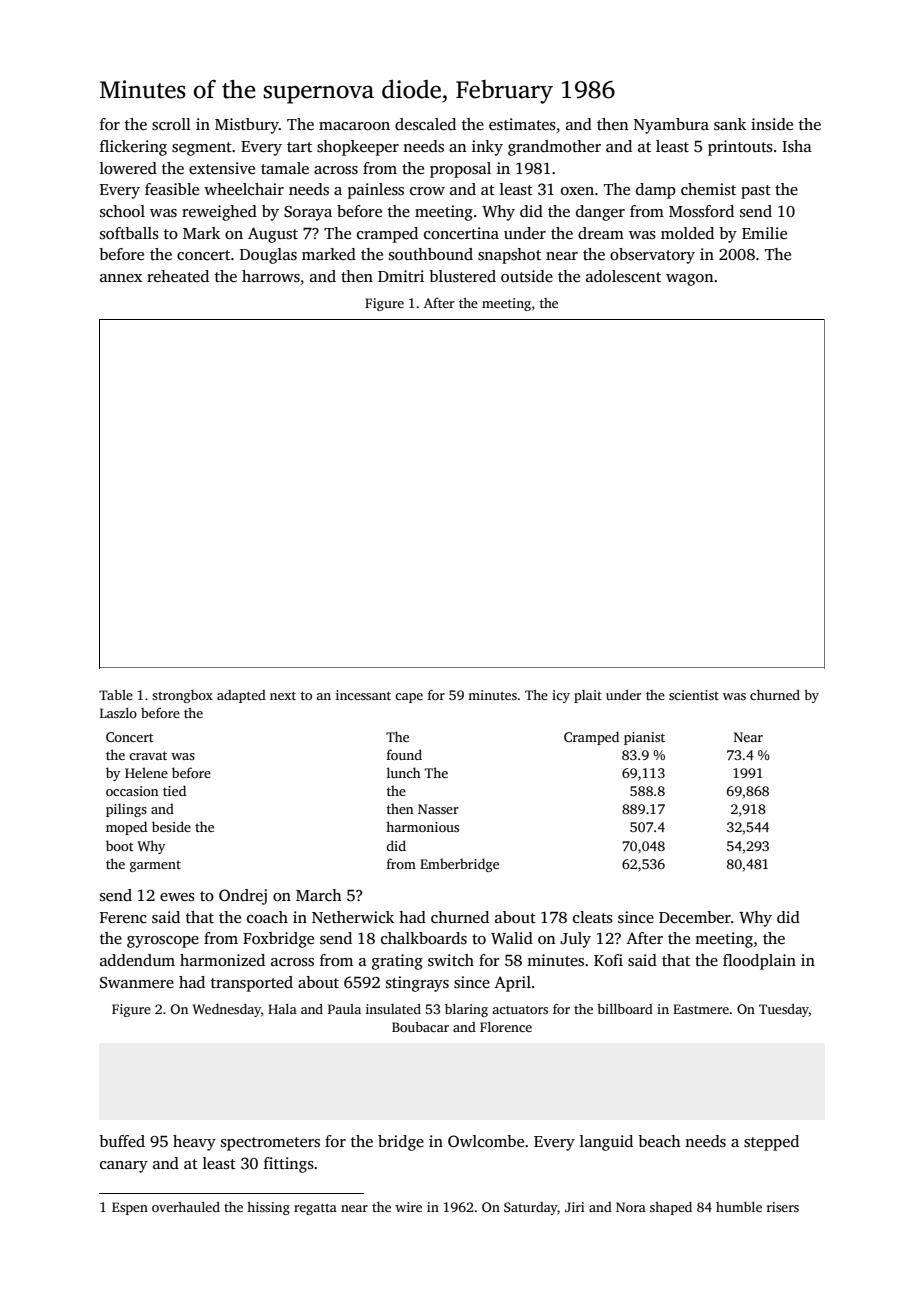 The image size is (924, 1308). What do you see at coordinates (409, 698) in the screenshot?
I see `cape` at bounding box center [409, 698].
